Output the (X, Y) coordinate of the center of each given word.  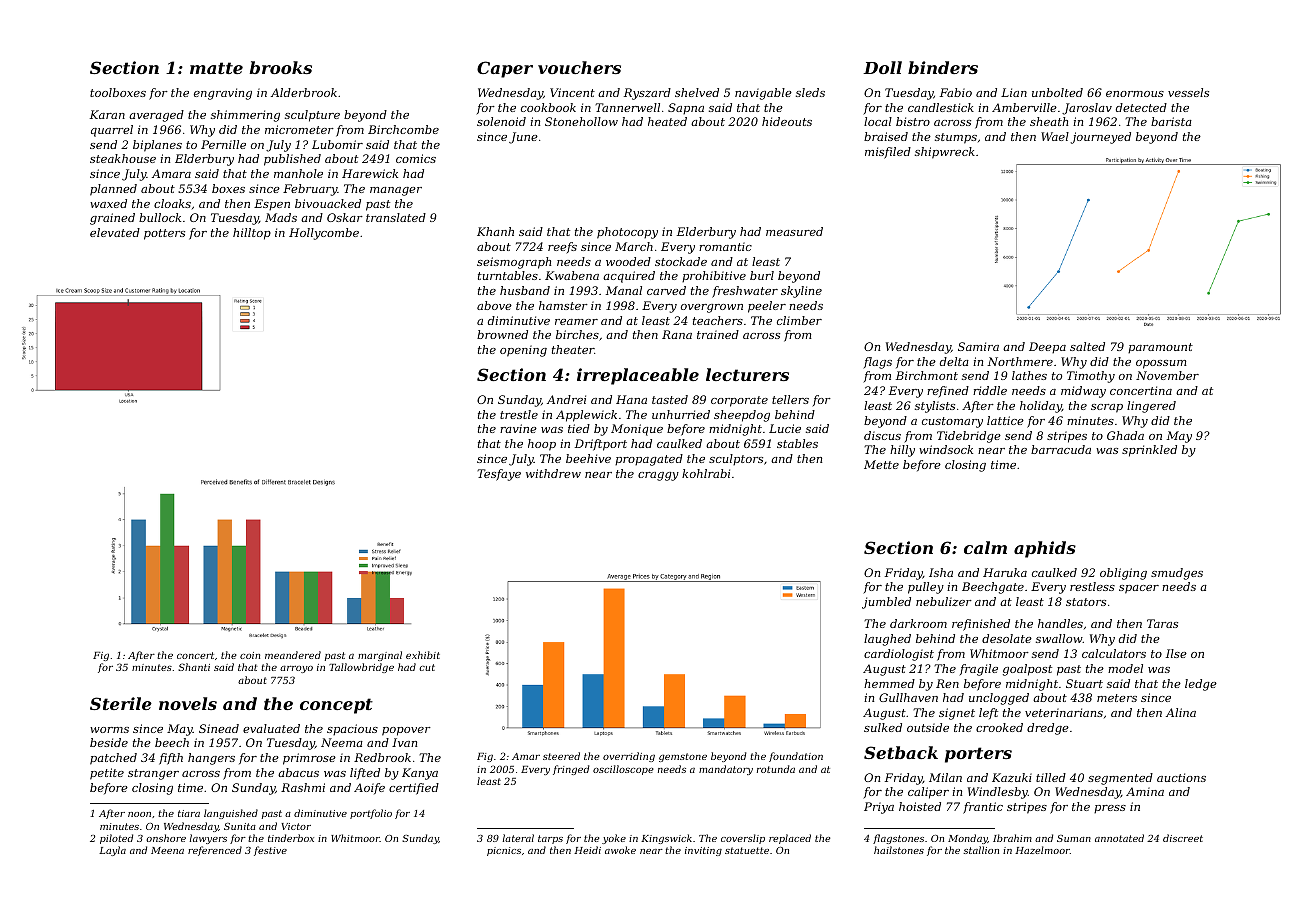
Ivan (404, 742)
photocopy (627, 233)
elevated (115, 232)
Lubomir (337, 144)
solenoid (501, 121)
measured (794, 231)
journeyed (1101, 138)
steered (561, 756)
